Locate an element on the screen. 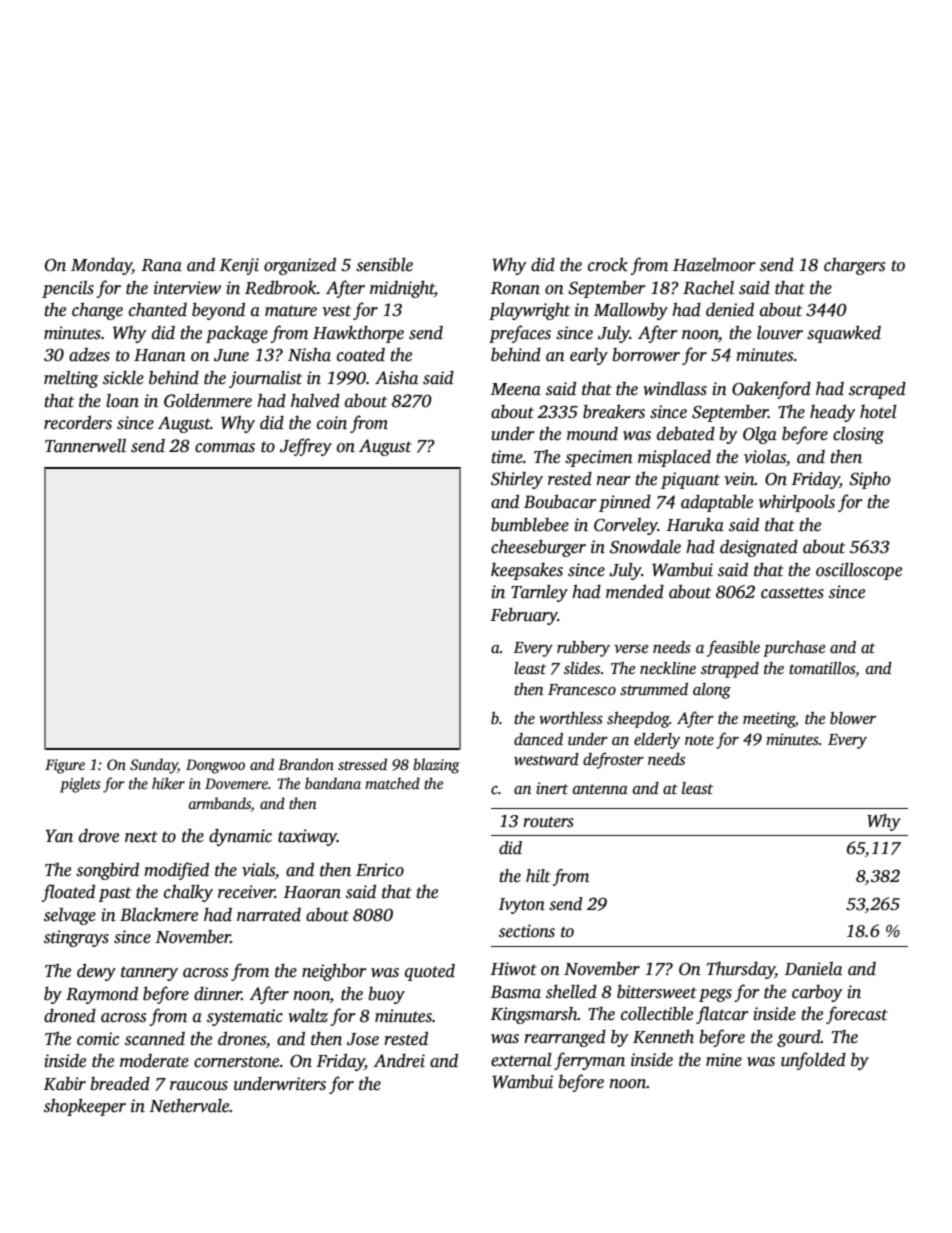  adaptable is located at coordinates (717, 503).
